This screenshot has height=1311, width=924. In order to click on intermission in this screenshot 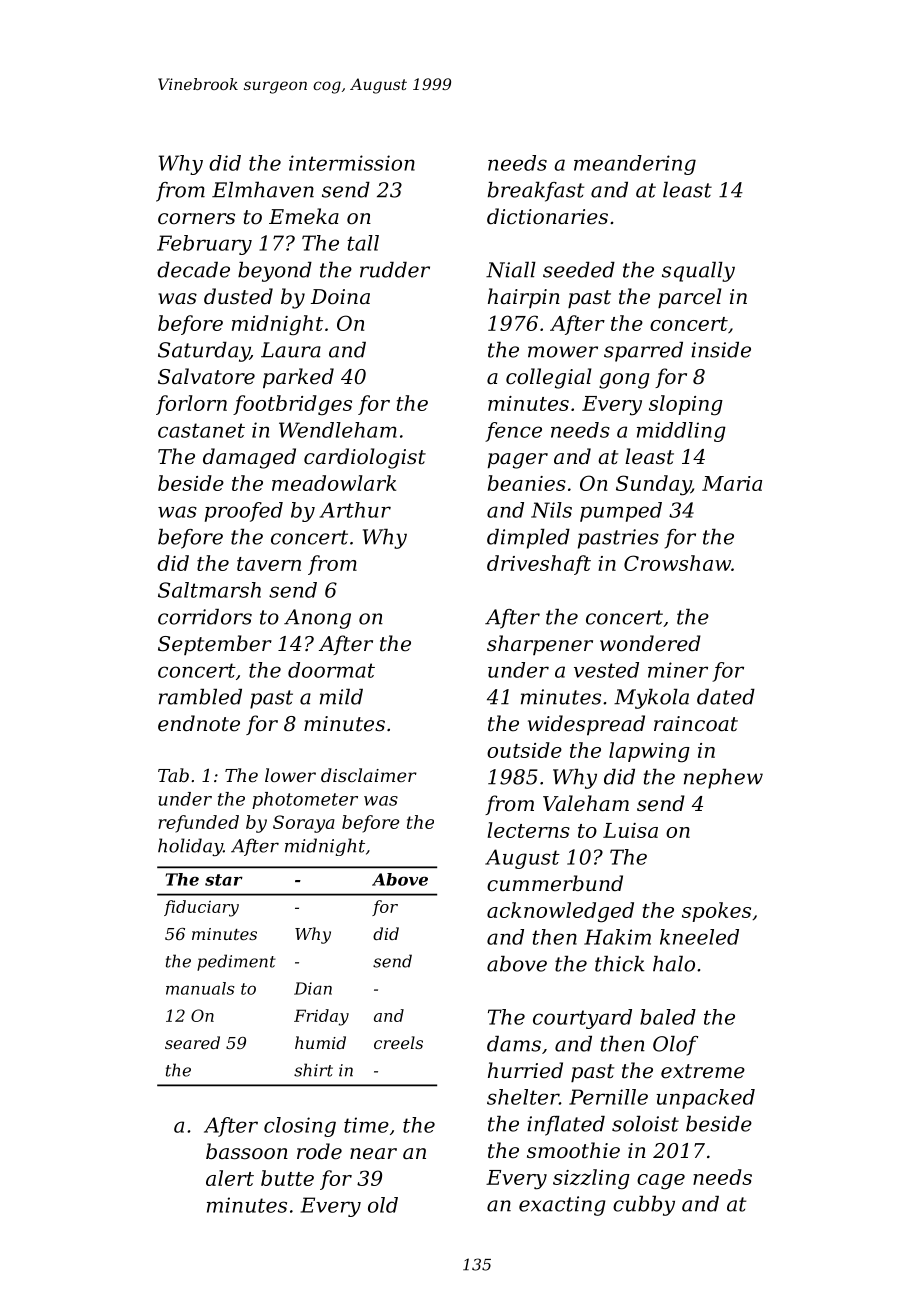, I will do `click(352, 163)`.
